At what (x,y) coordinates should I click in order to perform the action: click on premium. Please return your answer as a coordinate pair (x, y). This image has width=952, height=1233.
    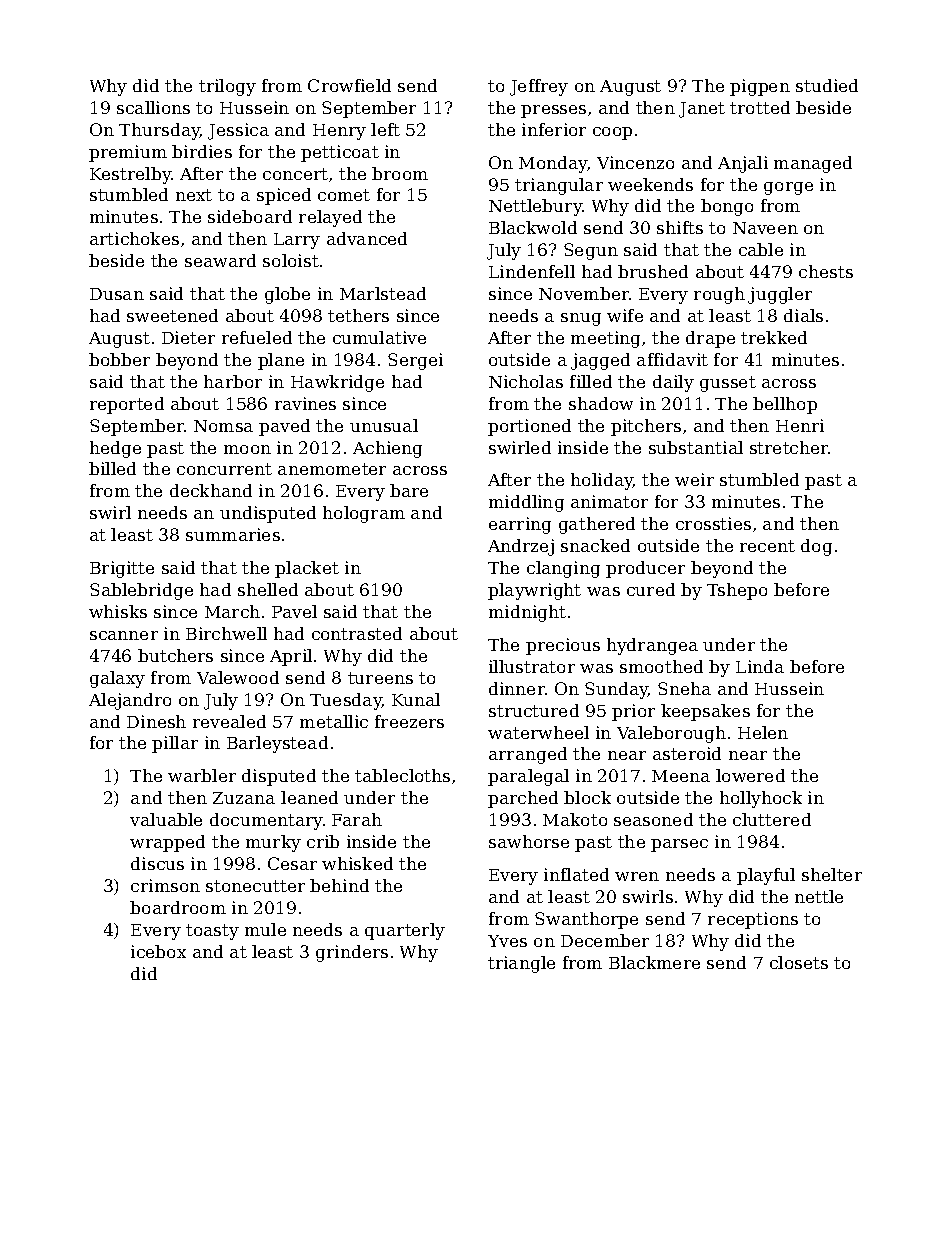
    Looking at the image, I should click on (128, 153).
